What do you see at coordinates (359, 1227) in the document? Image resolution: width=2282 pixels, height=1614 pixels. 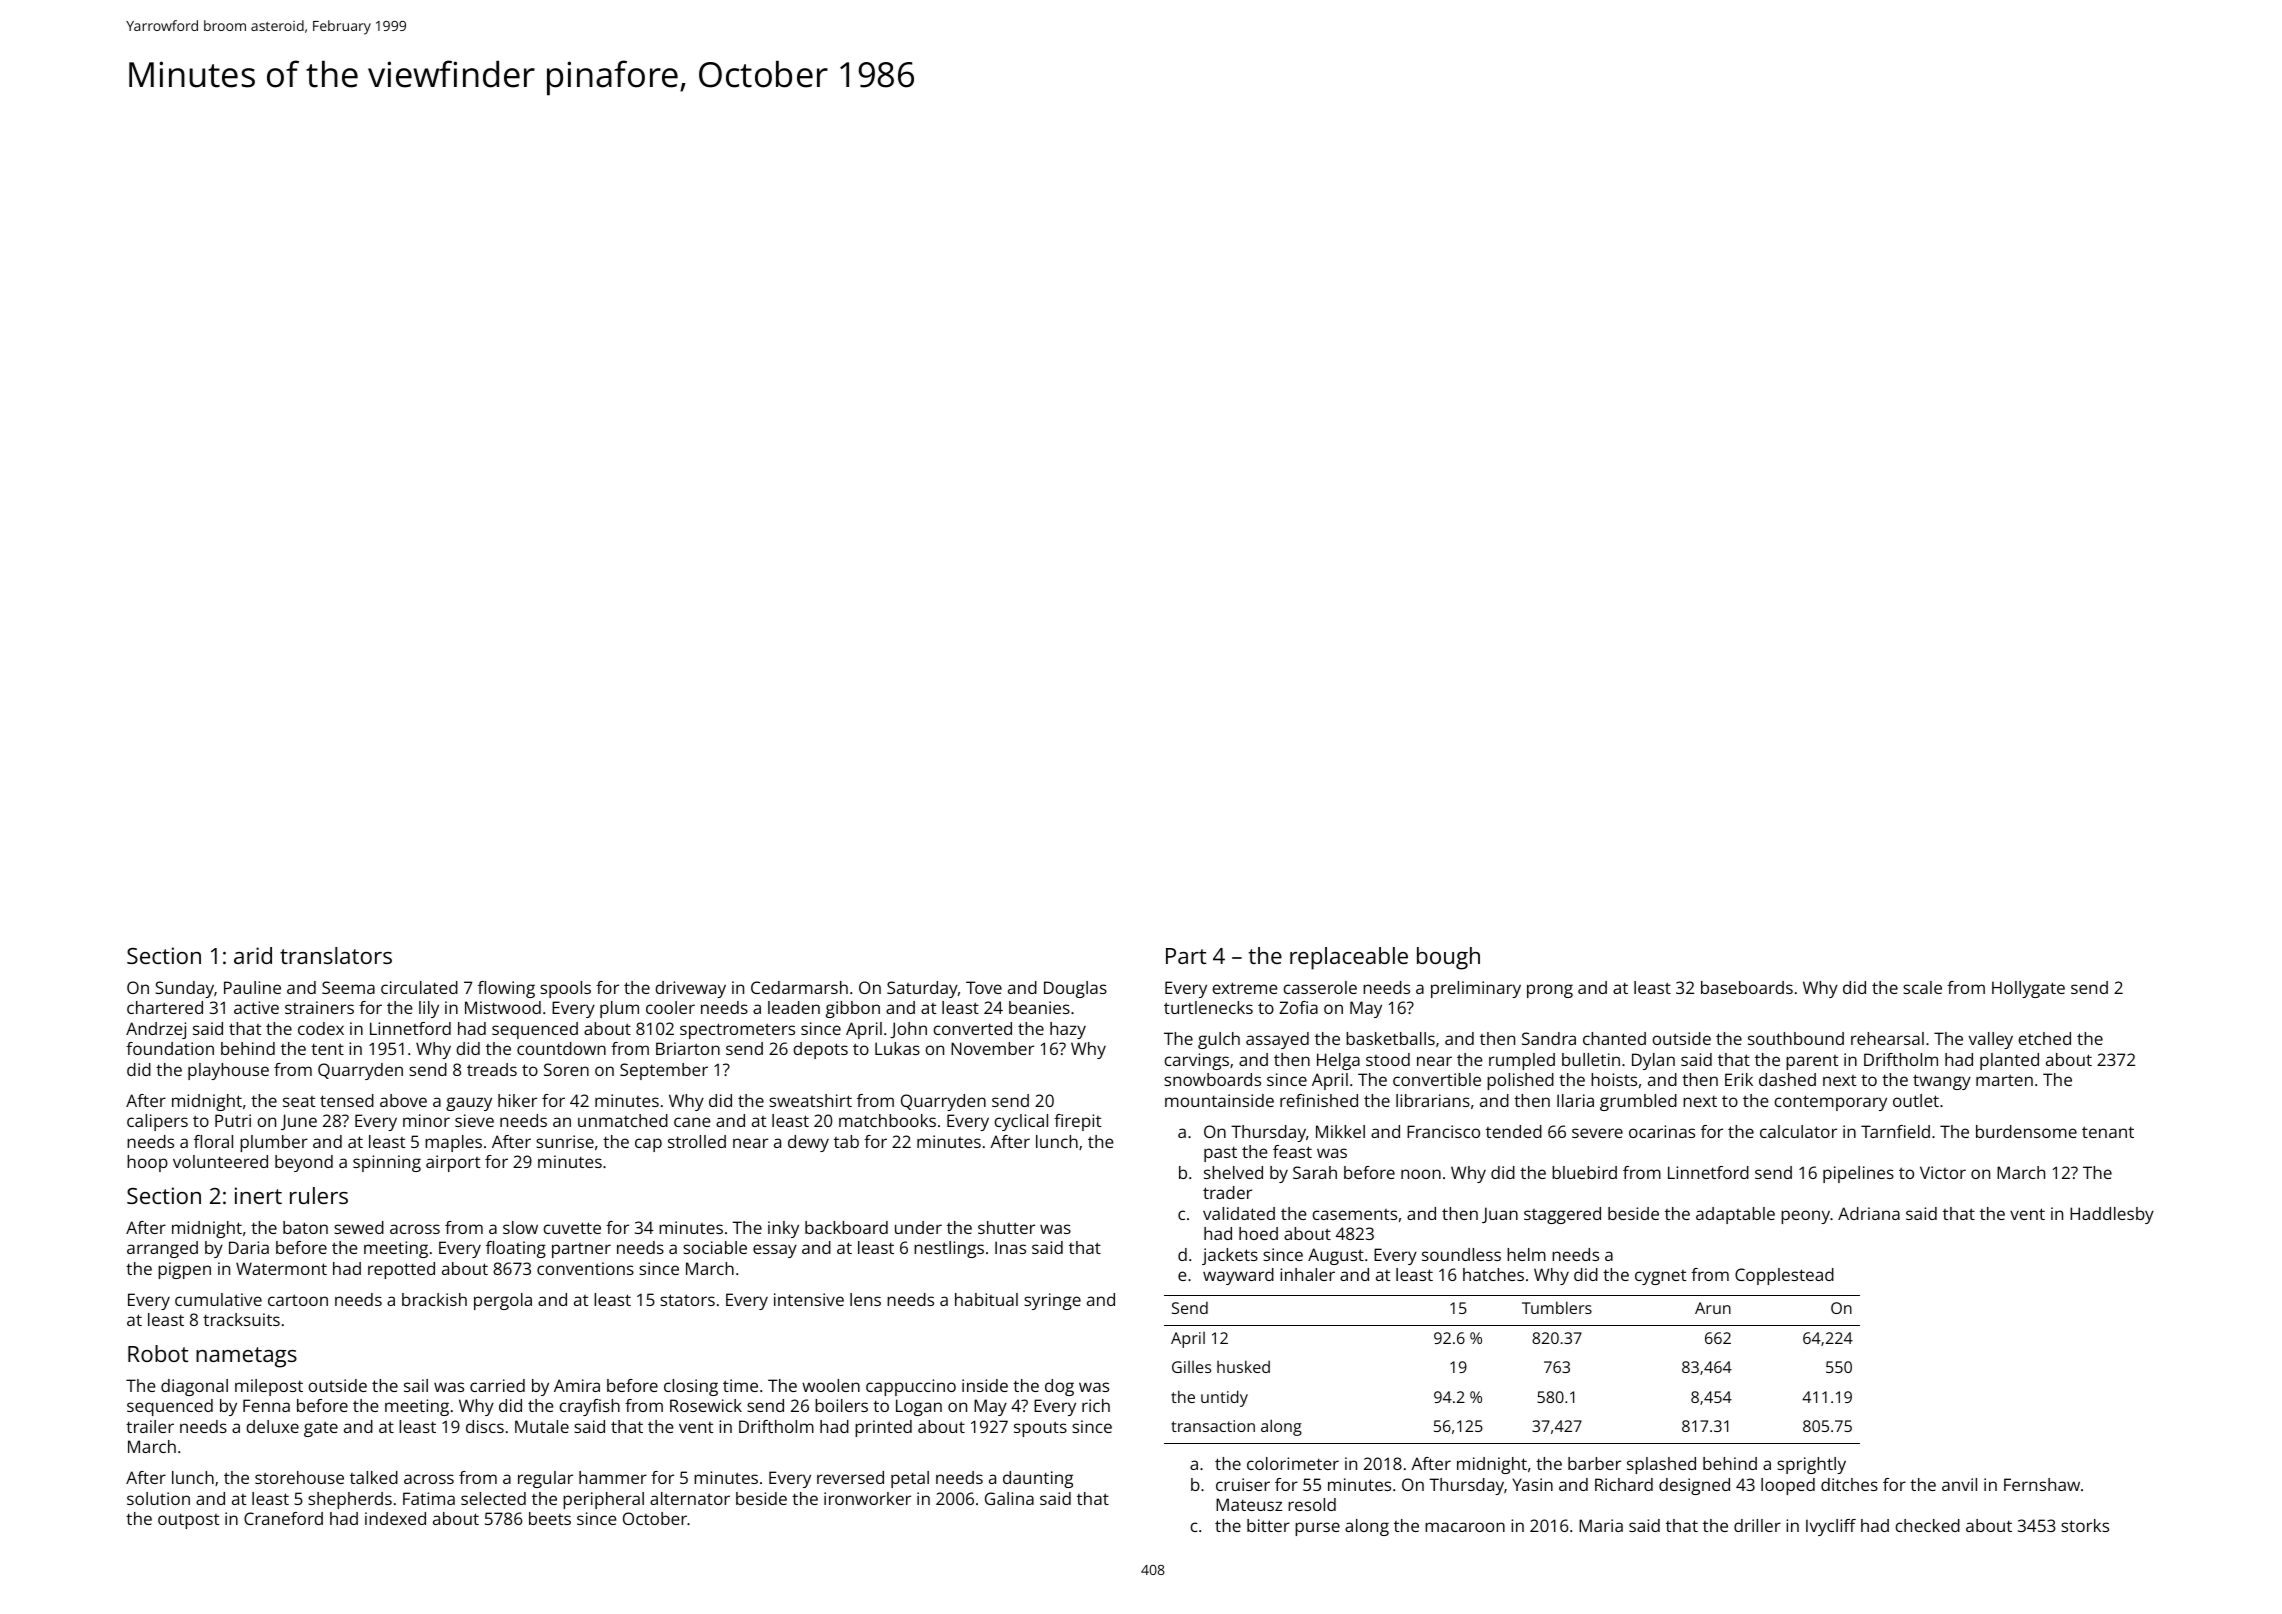 I see `sewed` at bounding box center [359, 1227].
